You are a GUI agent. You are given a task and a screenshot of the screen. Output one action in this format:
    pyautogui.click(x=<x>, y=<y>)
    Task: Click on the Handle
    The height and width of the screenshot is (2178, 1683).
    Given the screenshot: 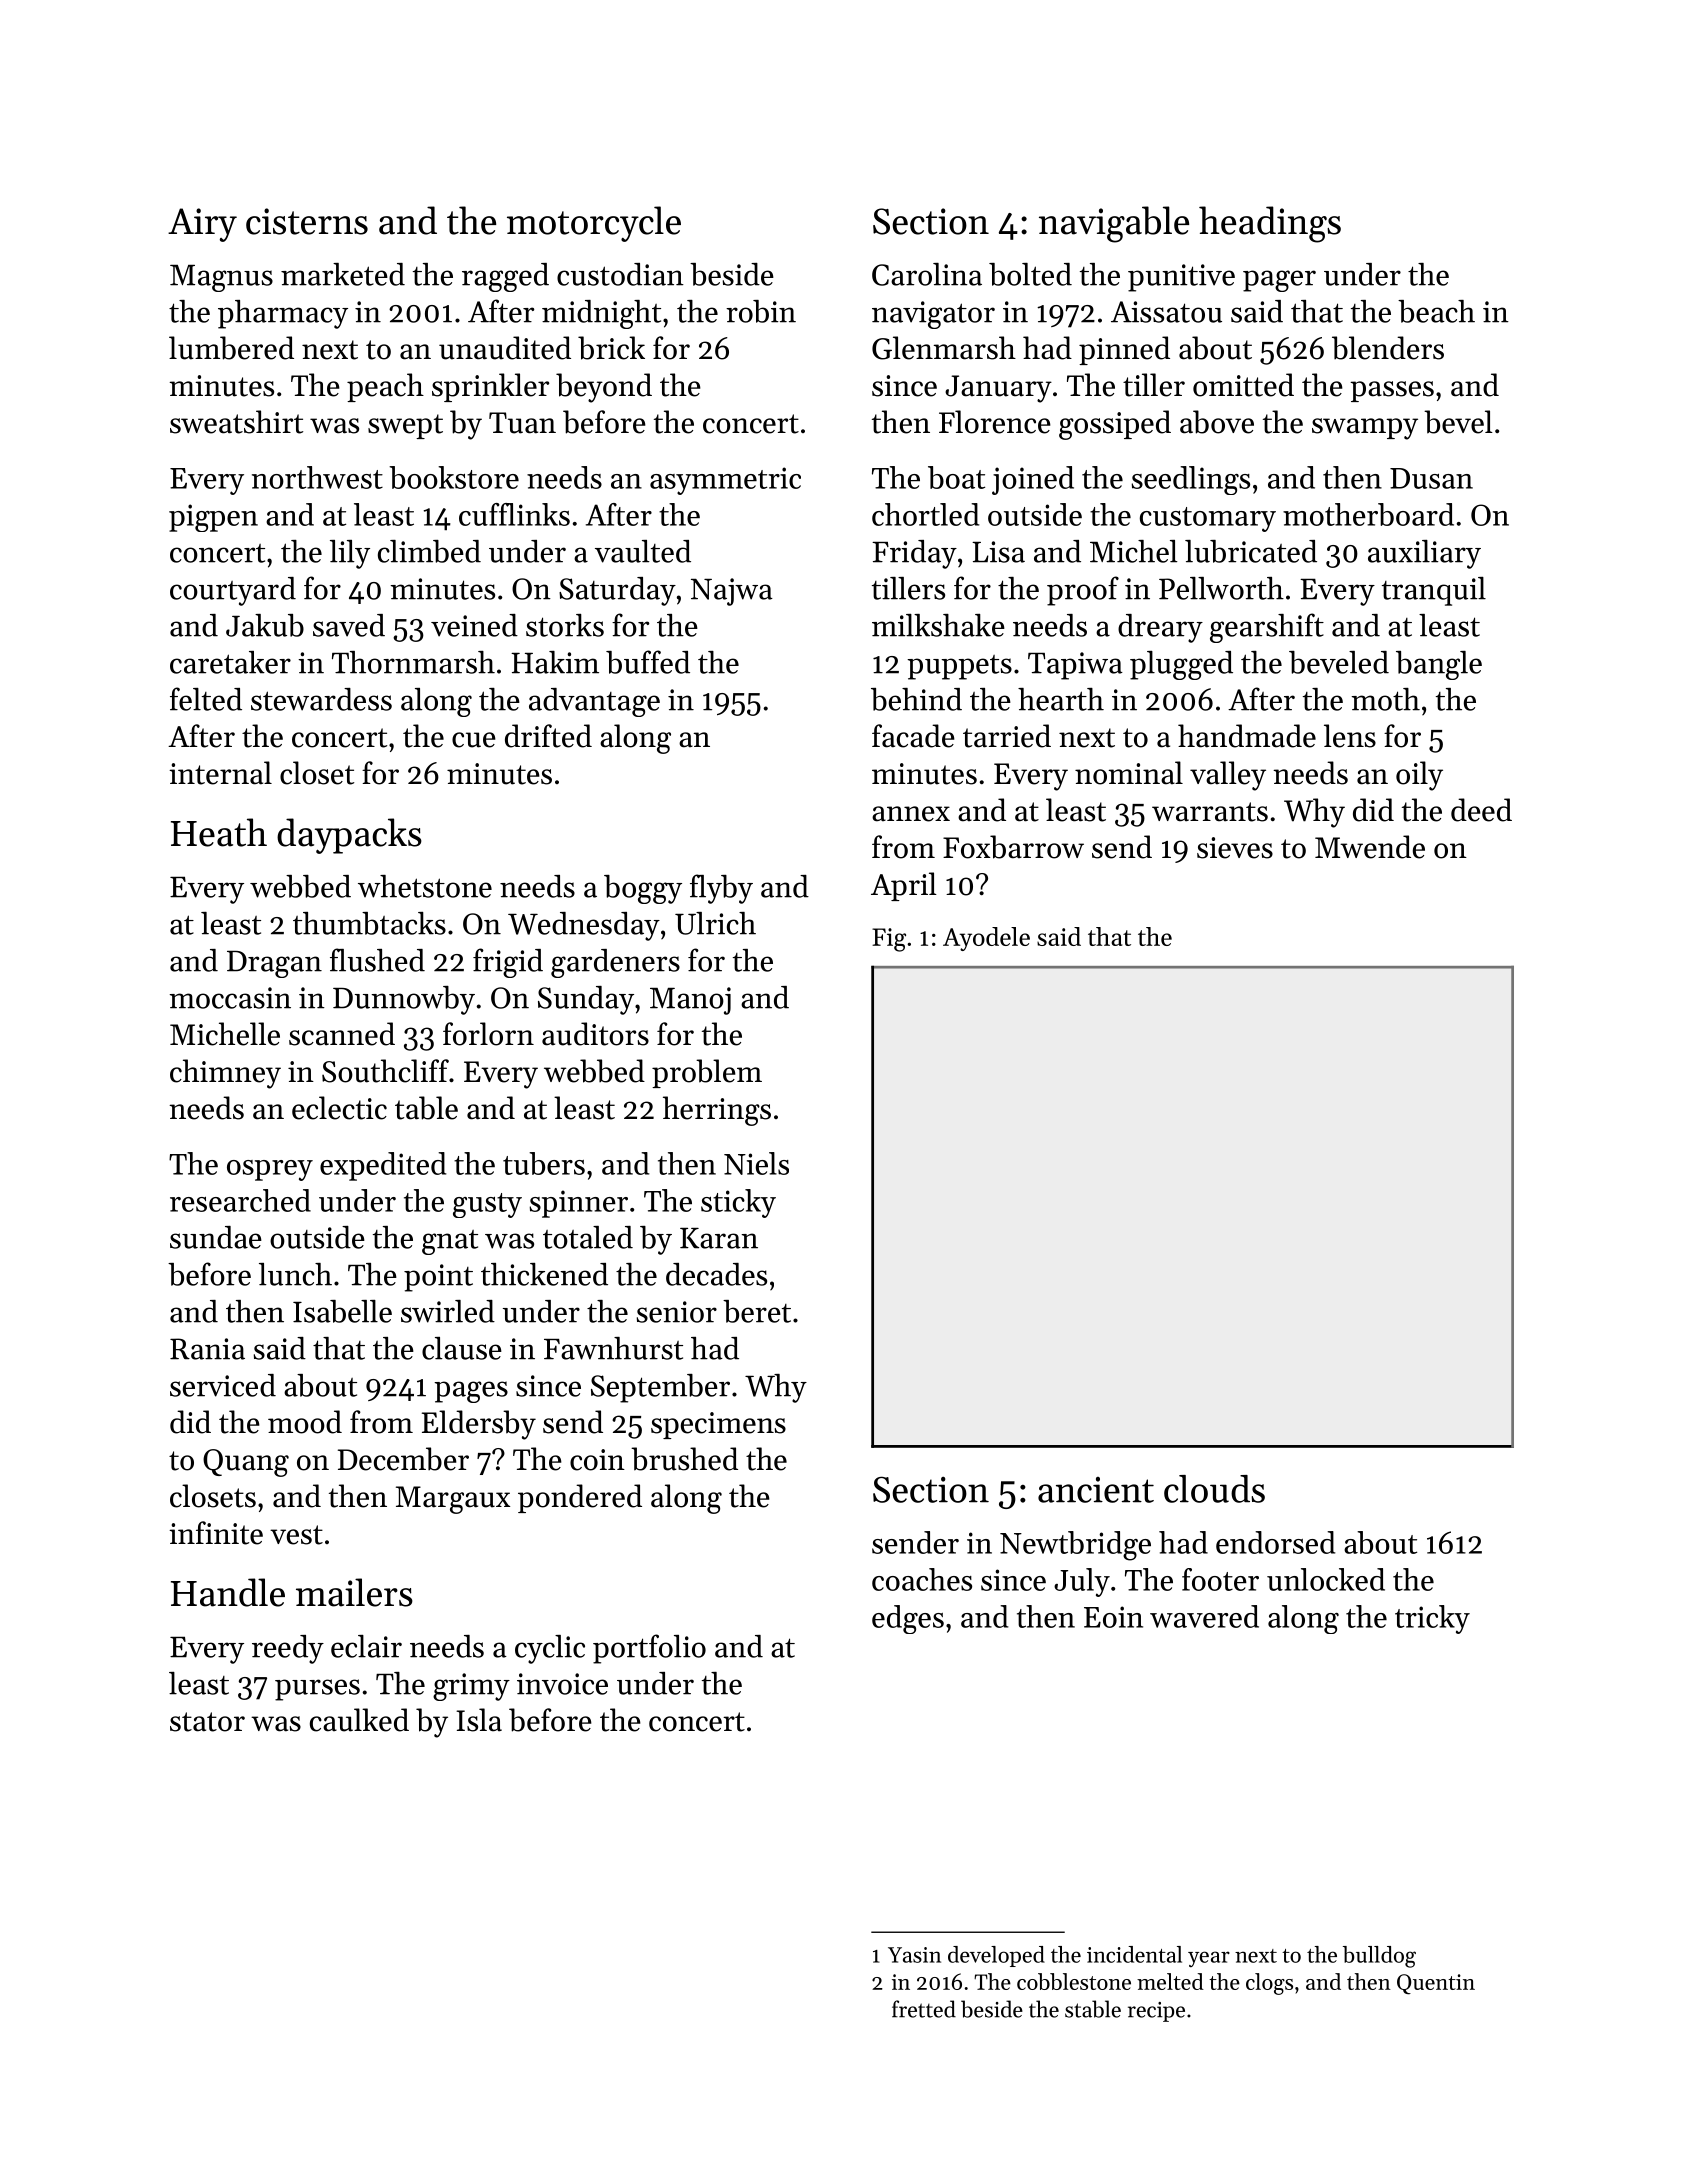 What is the action you would take?
    pyautogui.click(x=228, y=1592)
